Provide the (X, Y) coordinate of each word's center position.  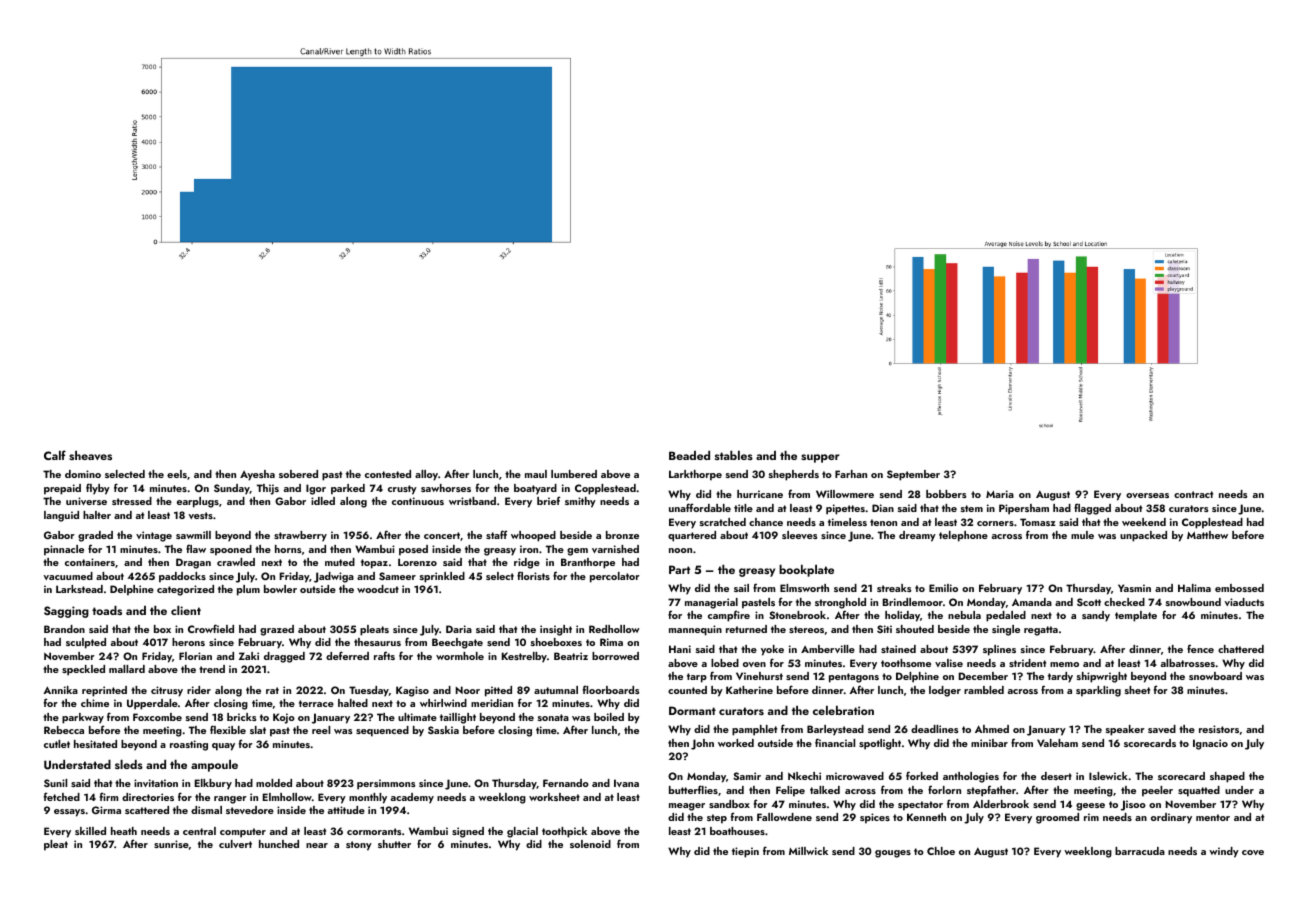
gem (577, 552)
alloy (426, 475)
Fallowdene (784, 817)
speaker (1125, 730)
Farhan (851, 474)
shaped (1227, 777)
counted (687, 690)
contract (1193, 494)
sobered (298, 474)
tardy (1060, 677)
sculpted (86, 643)
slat (258, 730)
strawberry (300, 536)
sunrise (171, 844)
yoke (772, 650)
